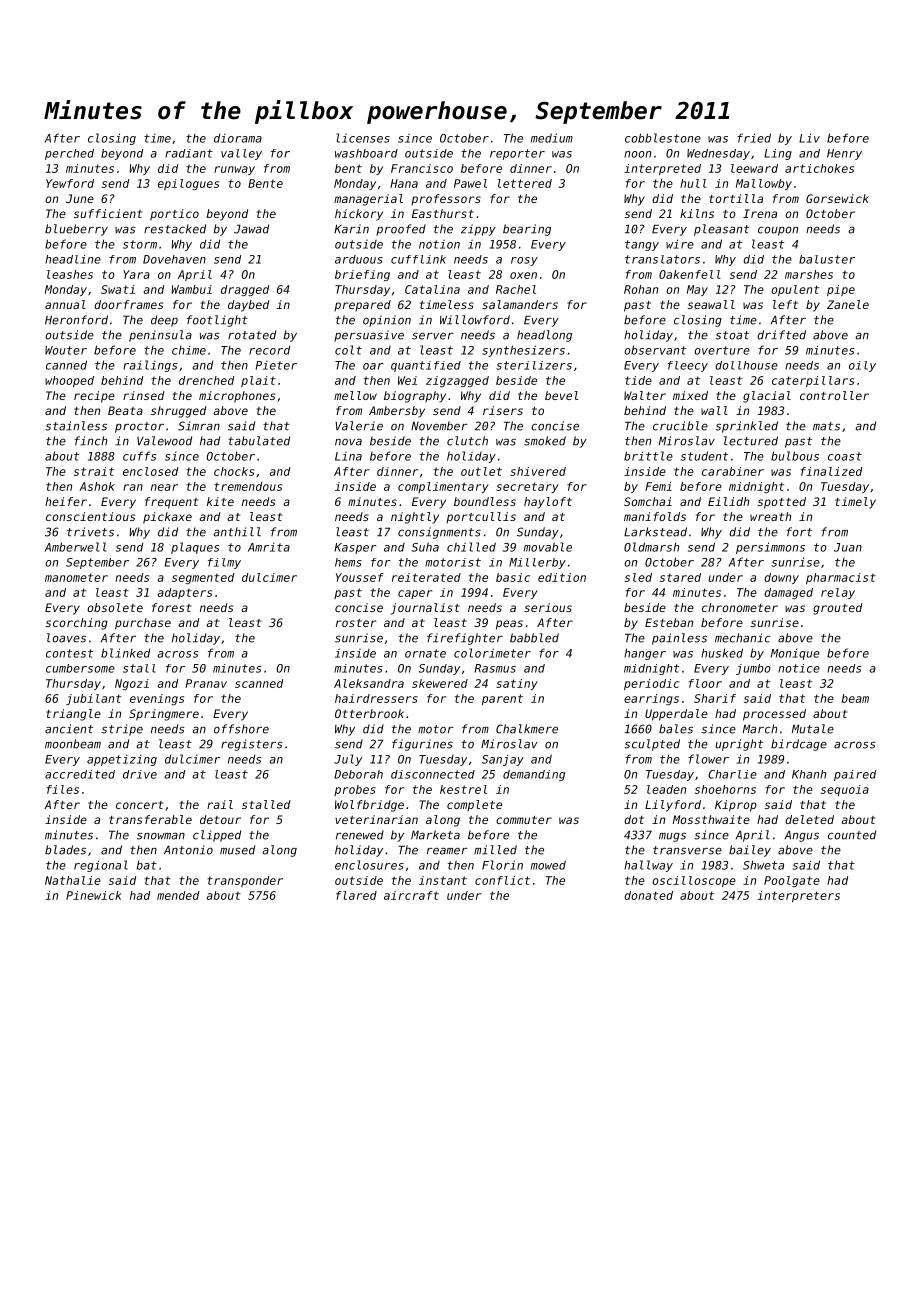 Image resolution: width=924 pixels, height=1308 pixels. Describe the element at coordinates (65, 850) in the page. I see `blades` at that location.
